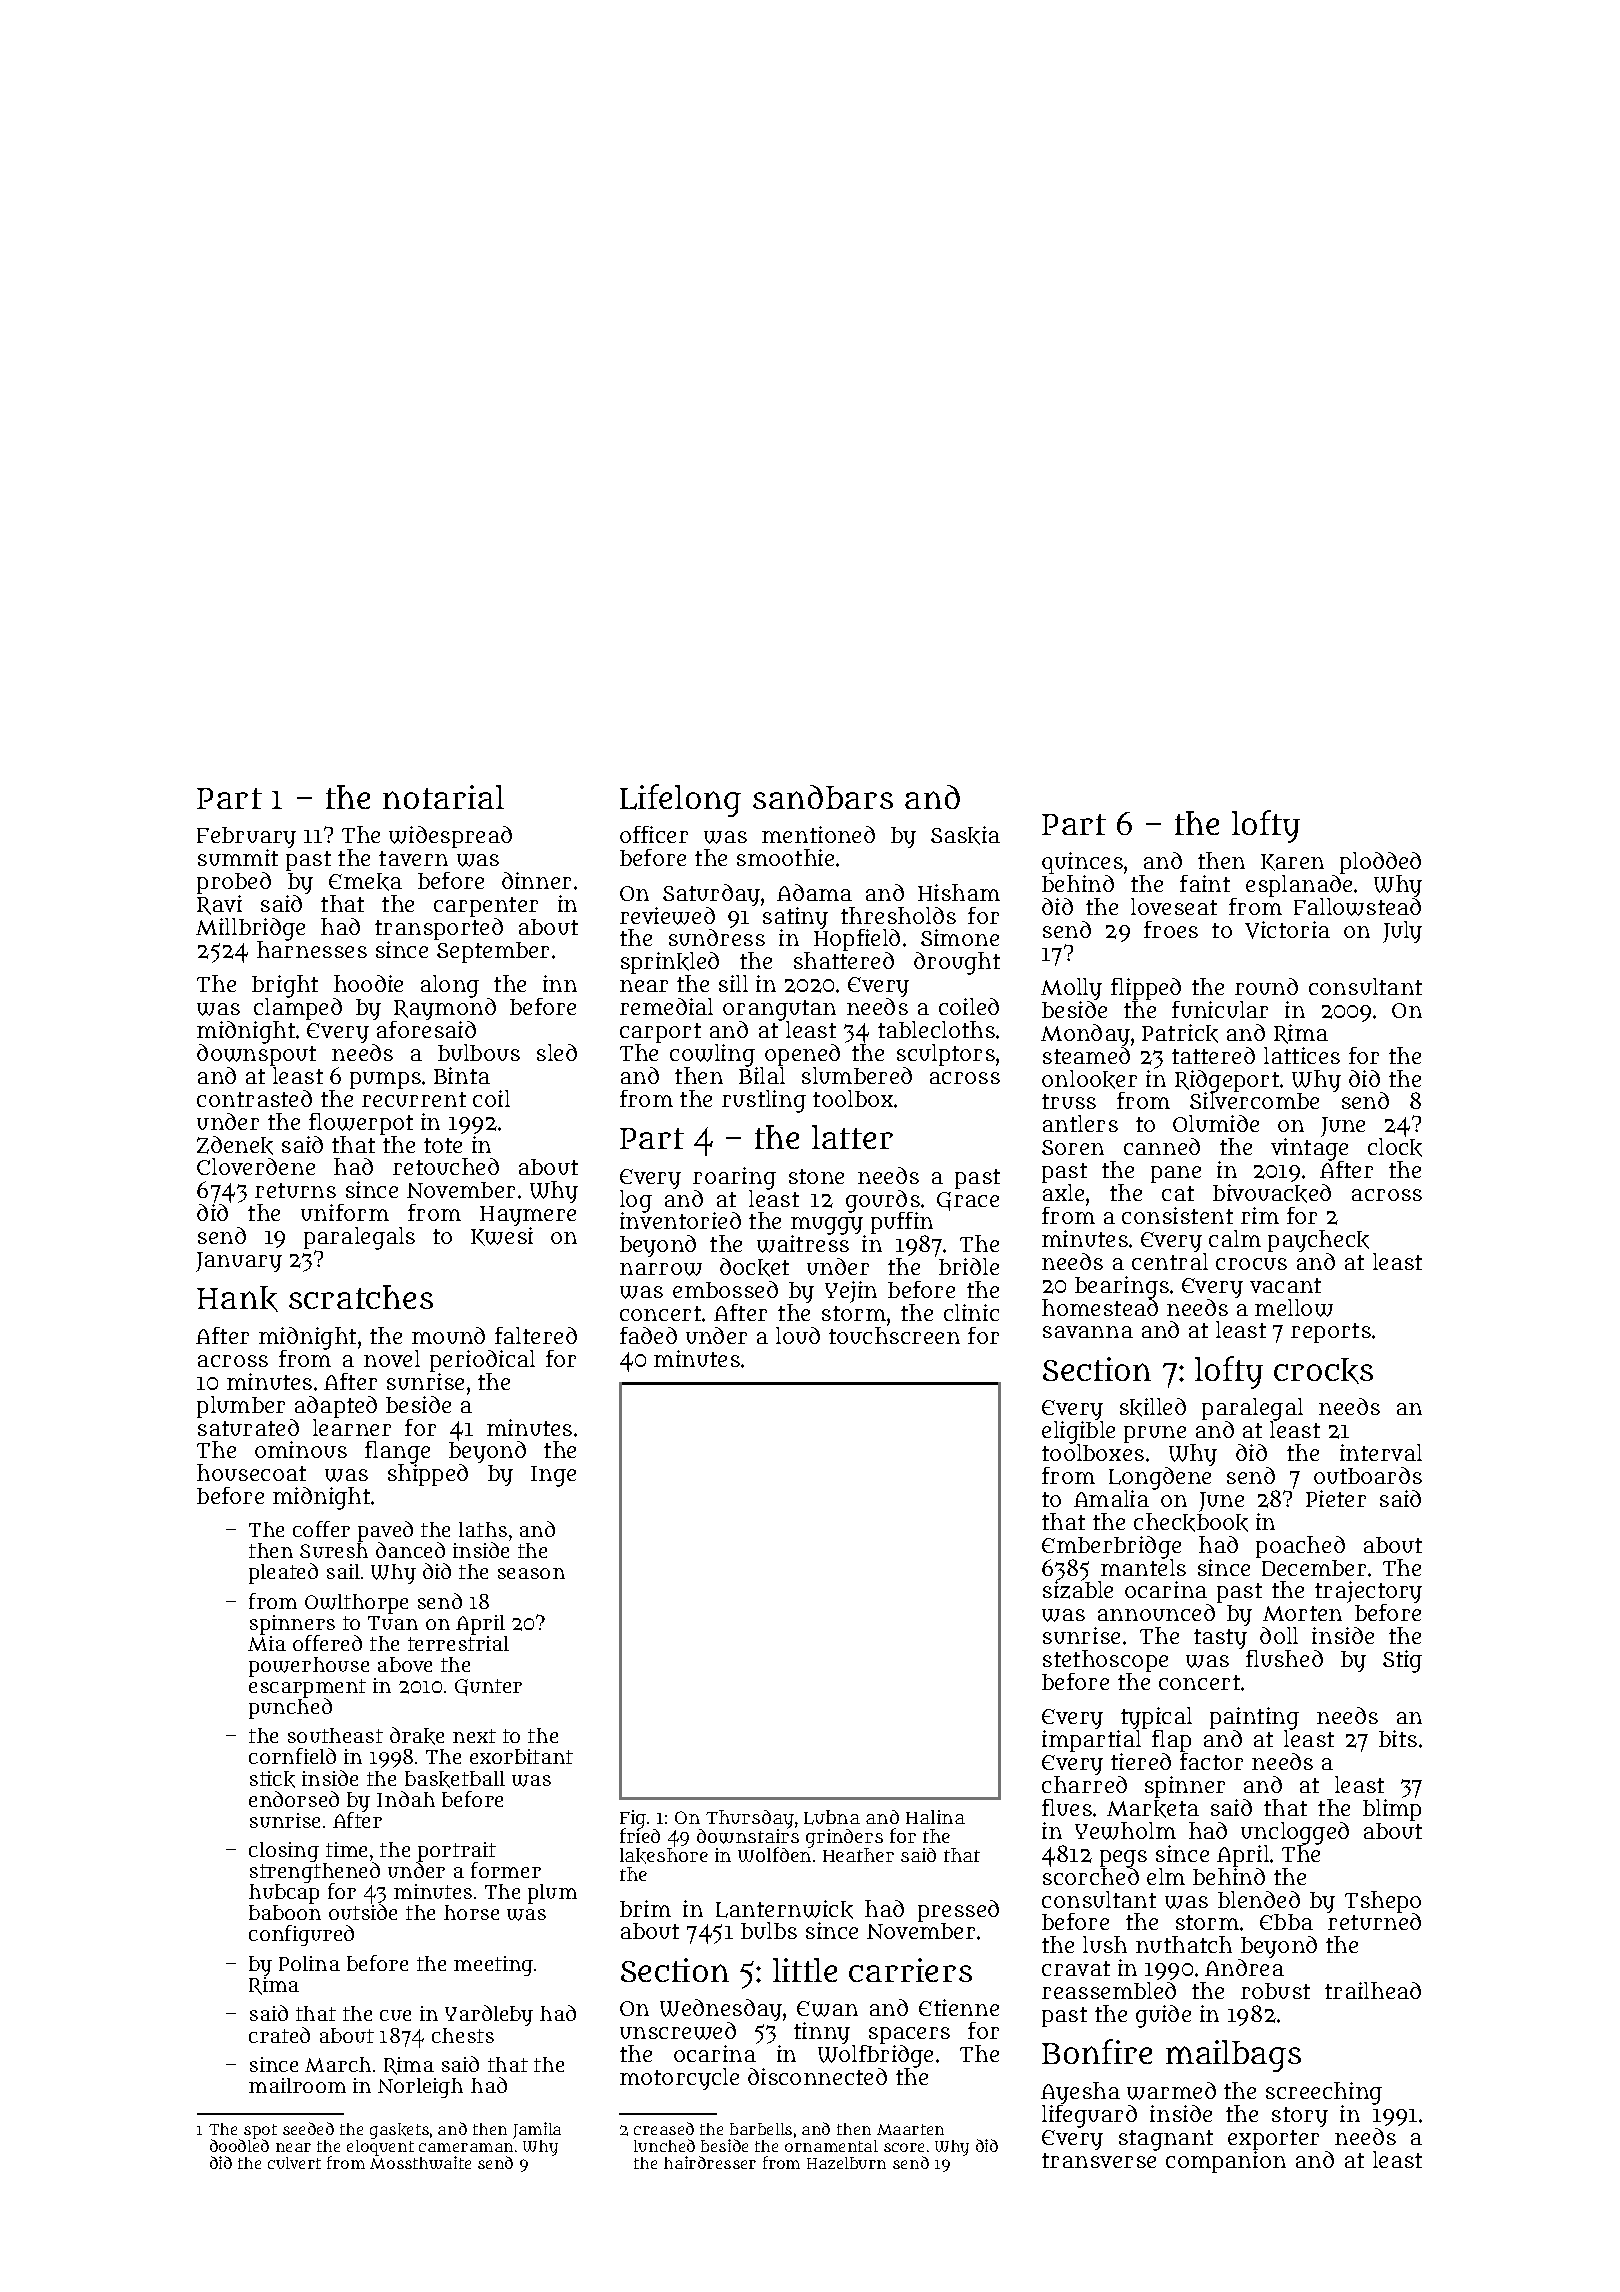  What do you see at coordinates (645, 1908) in the screenshot?
I see `brim` at bounding box center [645, 1908].
